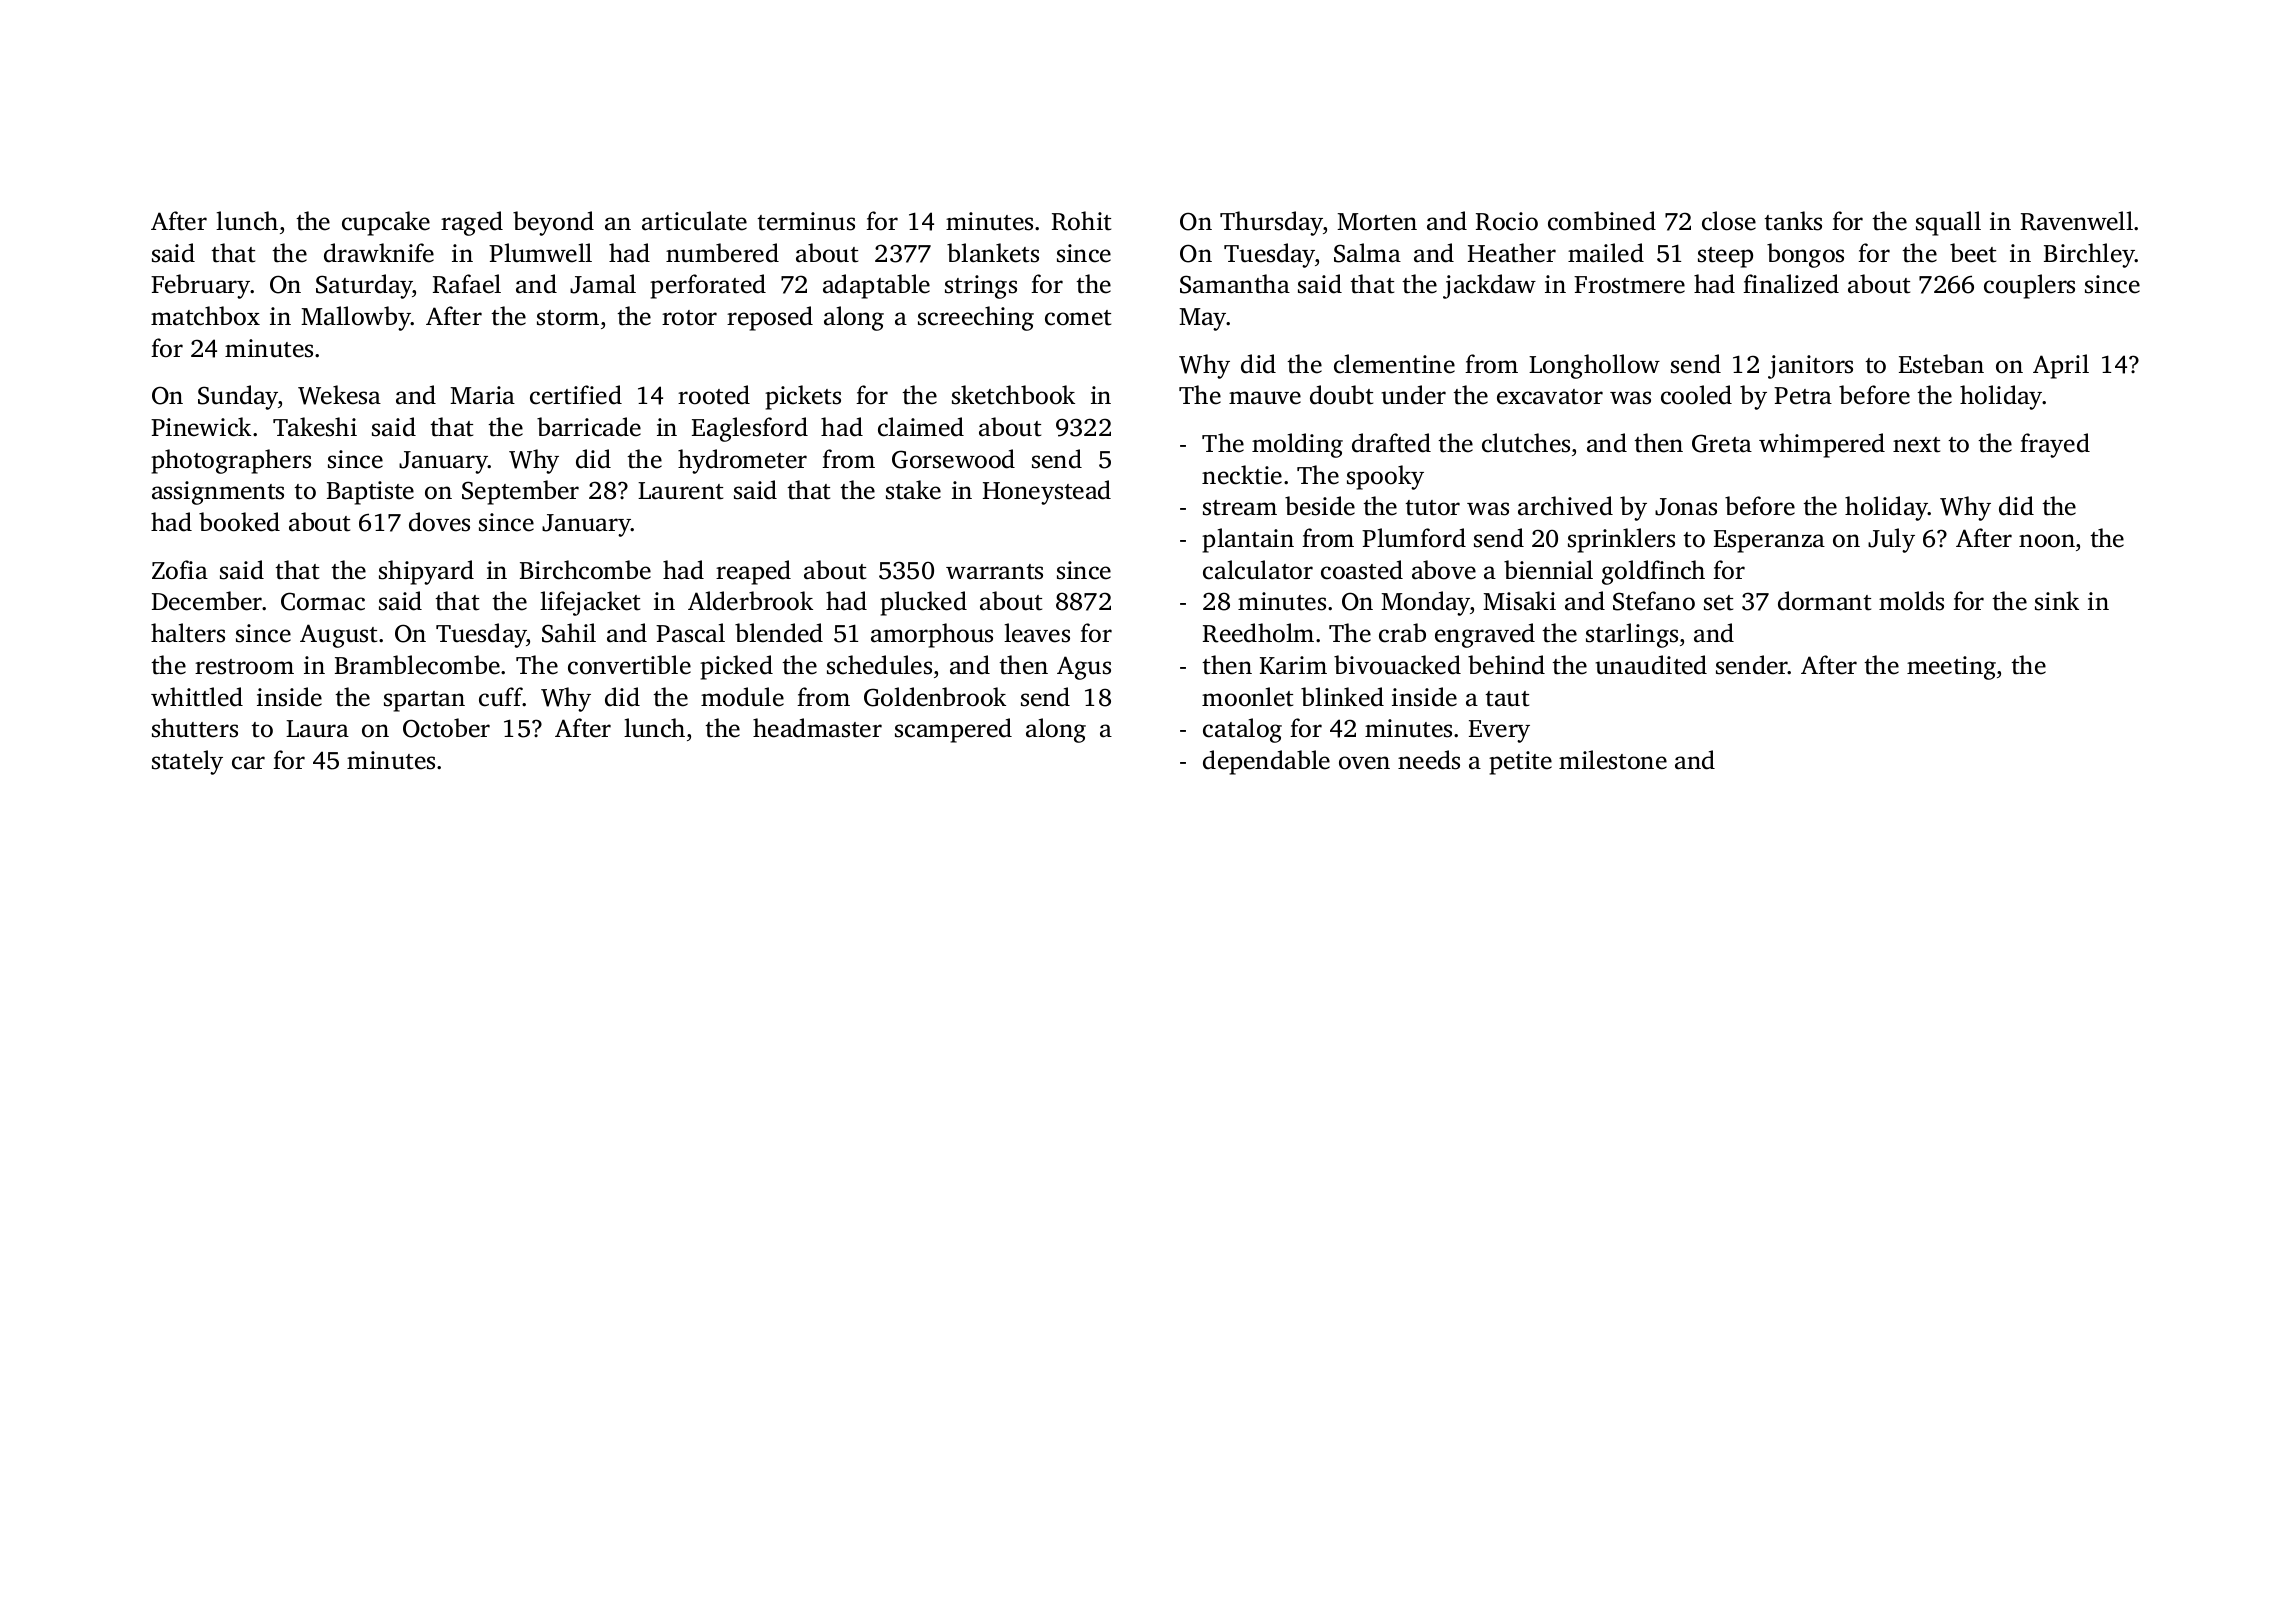 Image resolution: width=2292 pixels, height=1620 pixels. What do you see at coordinates (1803, 396) in the screenshot?
I see `Petra` at bounding box center [1803, 396].
